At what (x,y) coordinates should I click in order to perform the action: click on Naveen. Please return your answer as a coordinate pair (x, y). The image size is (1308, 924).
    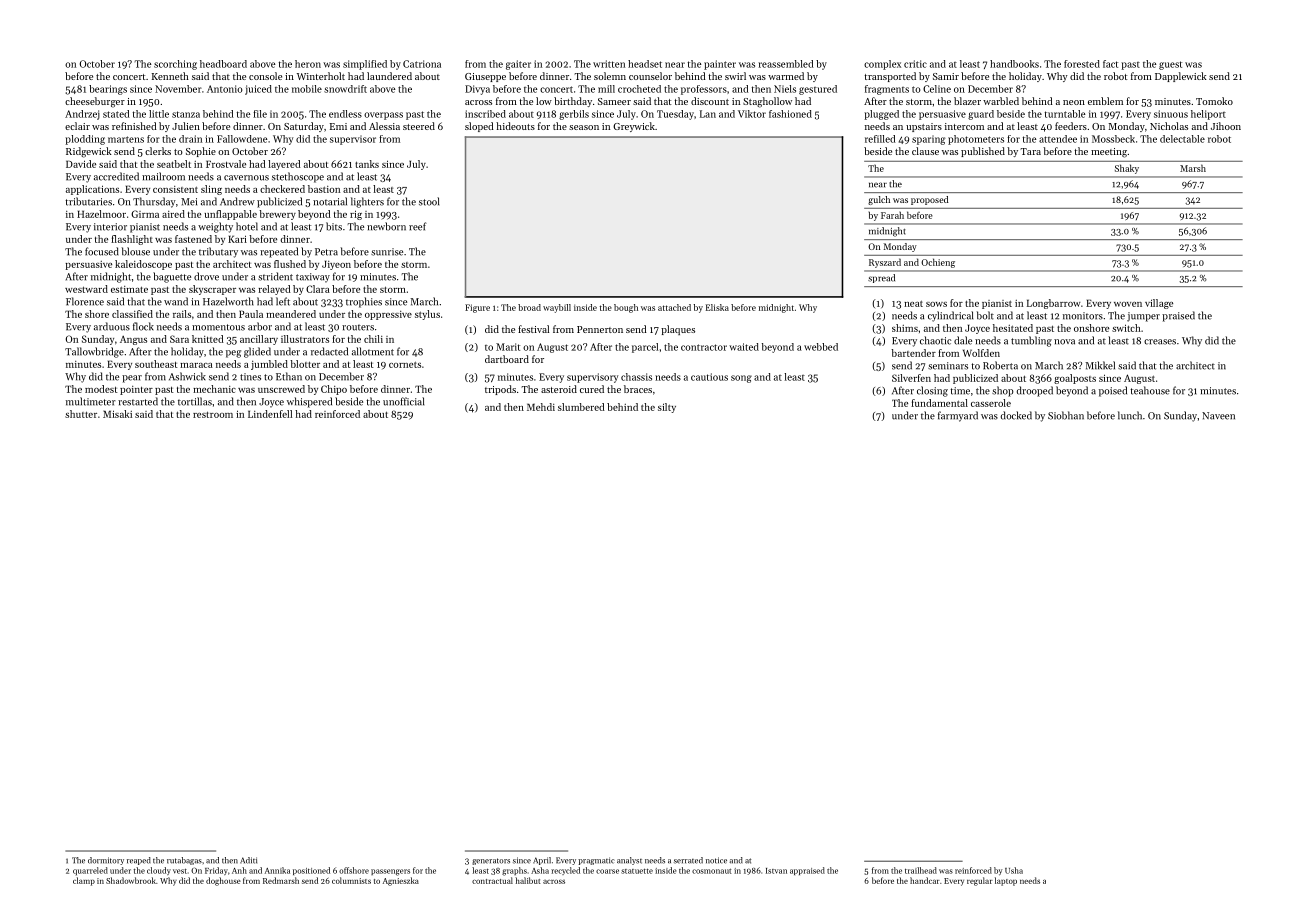
    Looking at the image, I should click on (1218, 416).
